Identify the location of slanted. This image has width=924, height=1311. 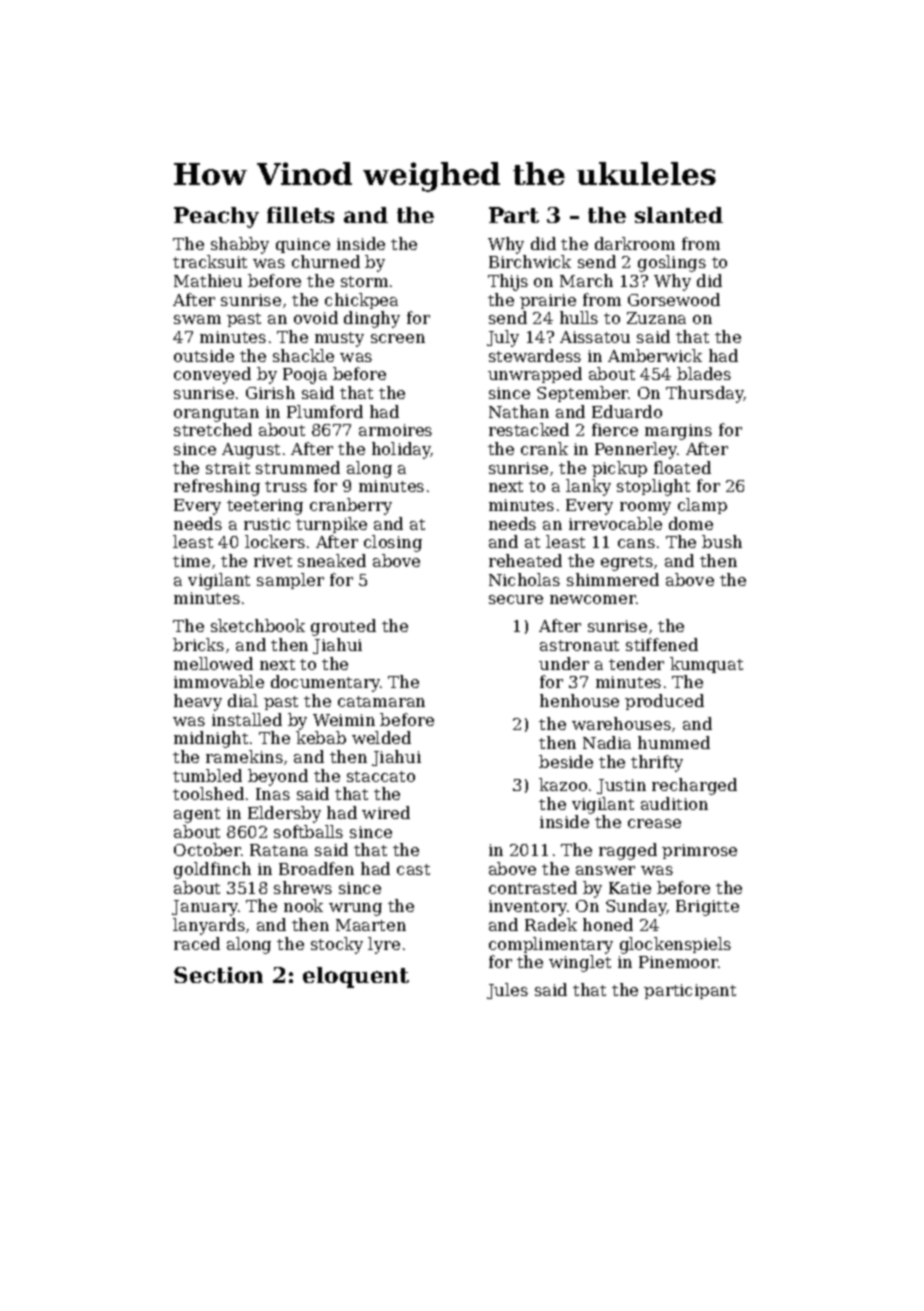
(679, 215).
